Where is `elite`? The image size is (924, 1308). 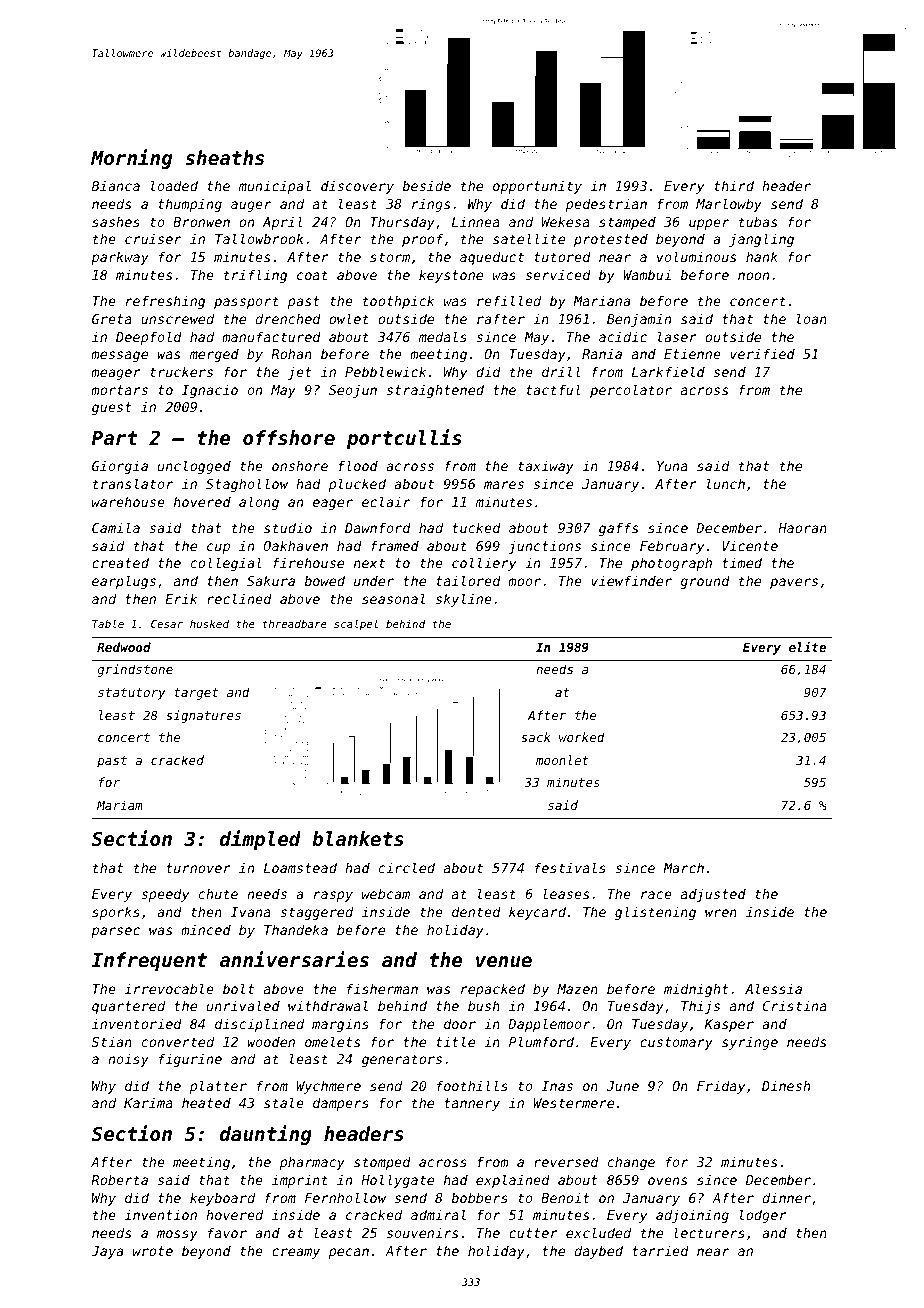 elite is located at coordinates (807, 646).
